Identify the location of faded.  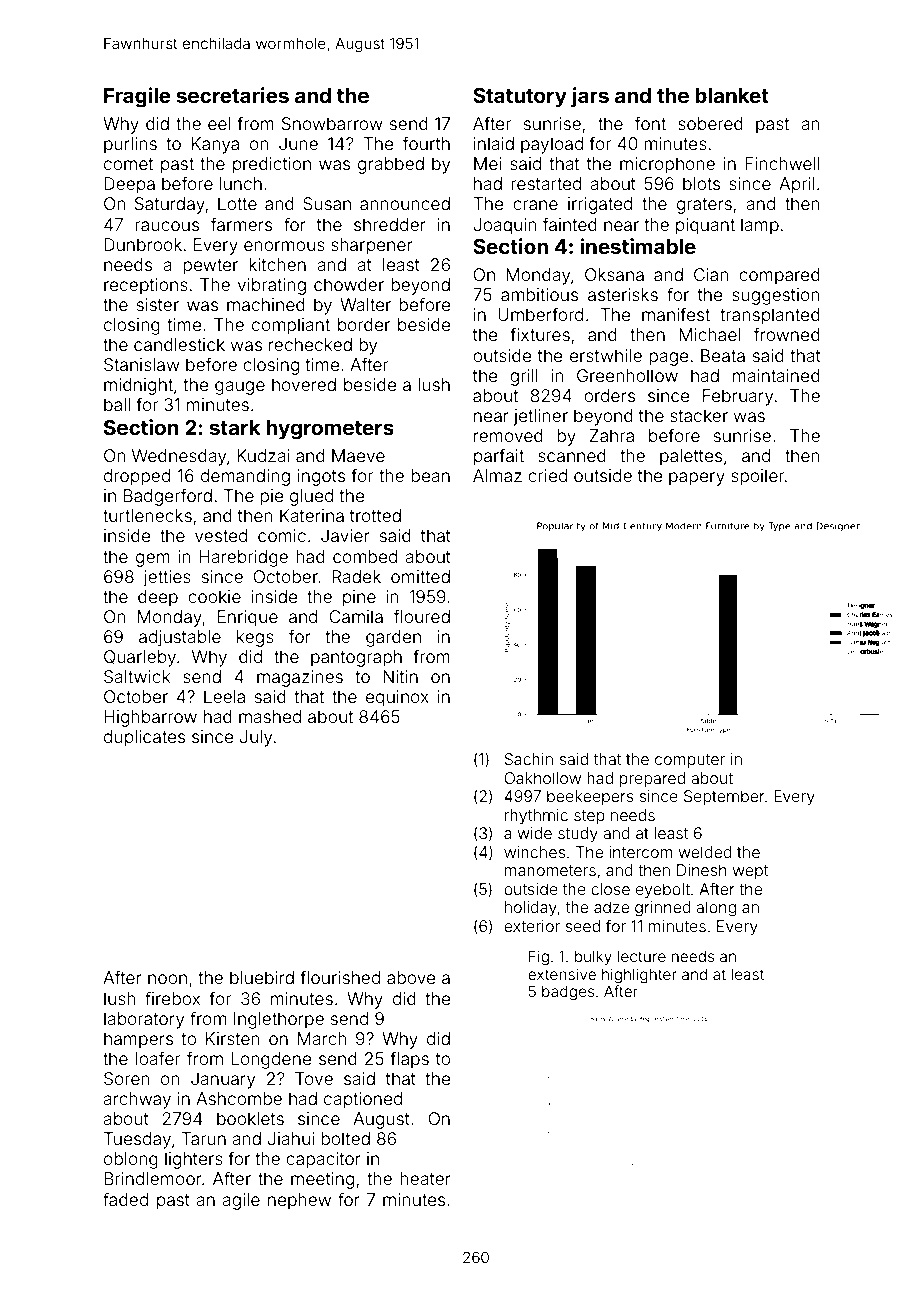
(125, 1199).
